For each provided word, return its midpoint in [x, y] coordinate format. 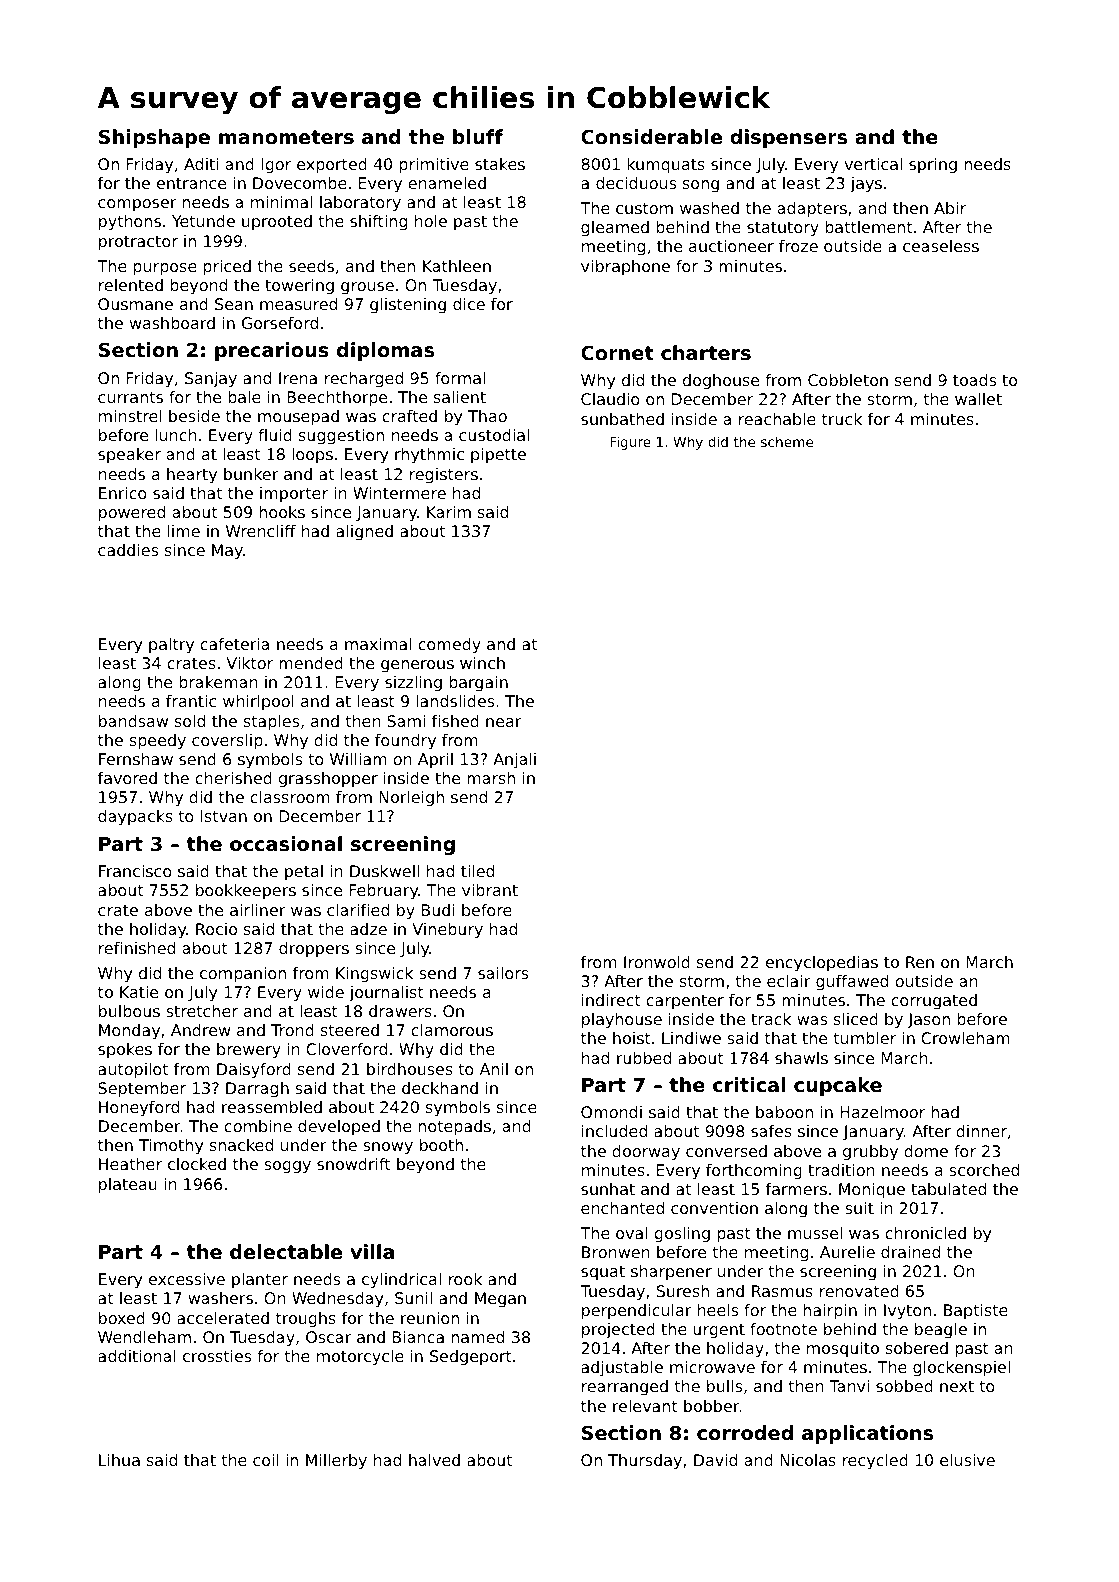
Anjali [514, 761]
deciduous [636, 183]
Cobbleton [848, 380]
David [715, 1460]
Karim [449, 512]
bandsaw [133, 721]
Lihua [119, 1460]
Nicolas [808, 1460]
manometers [286, 137]
